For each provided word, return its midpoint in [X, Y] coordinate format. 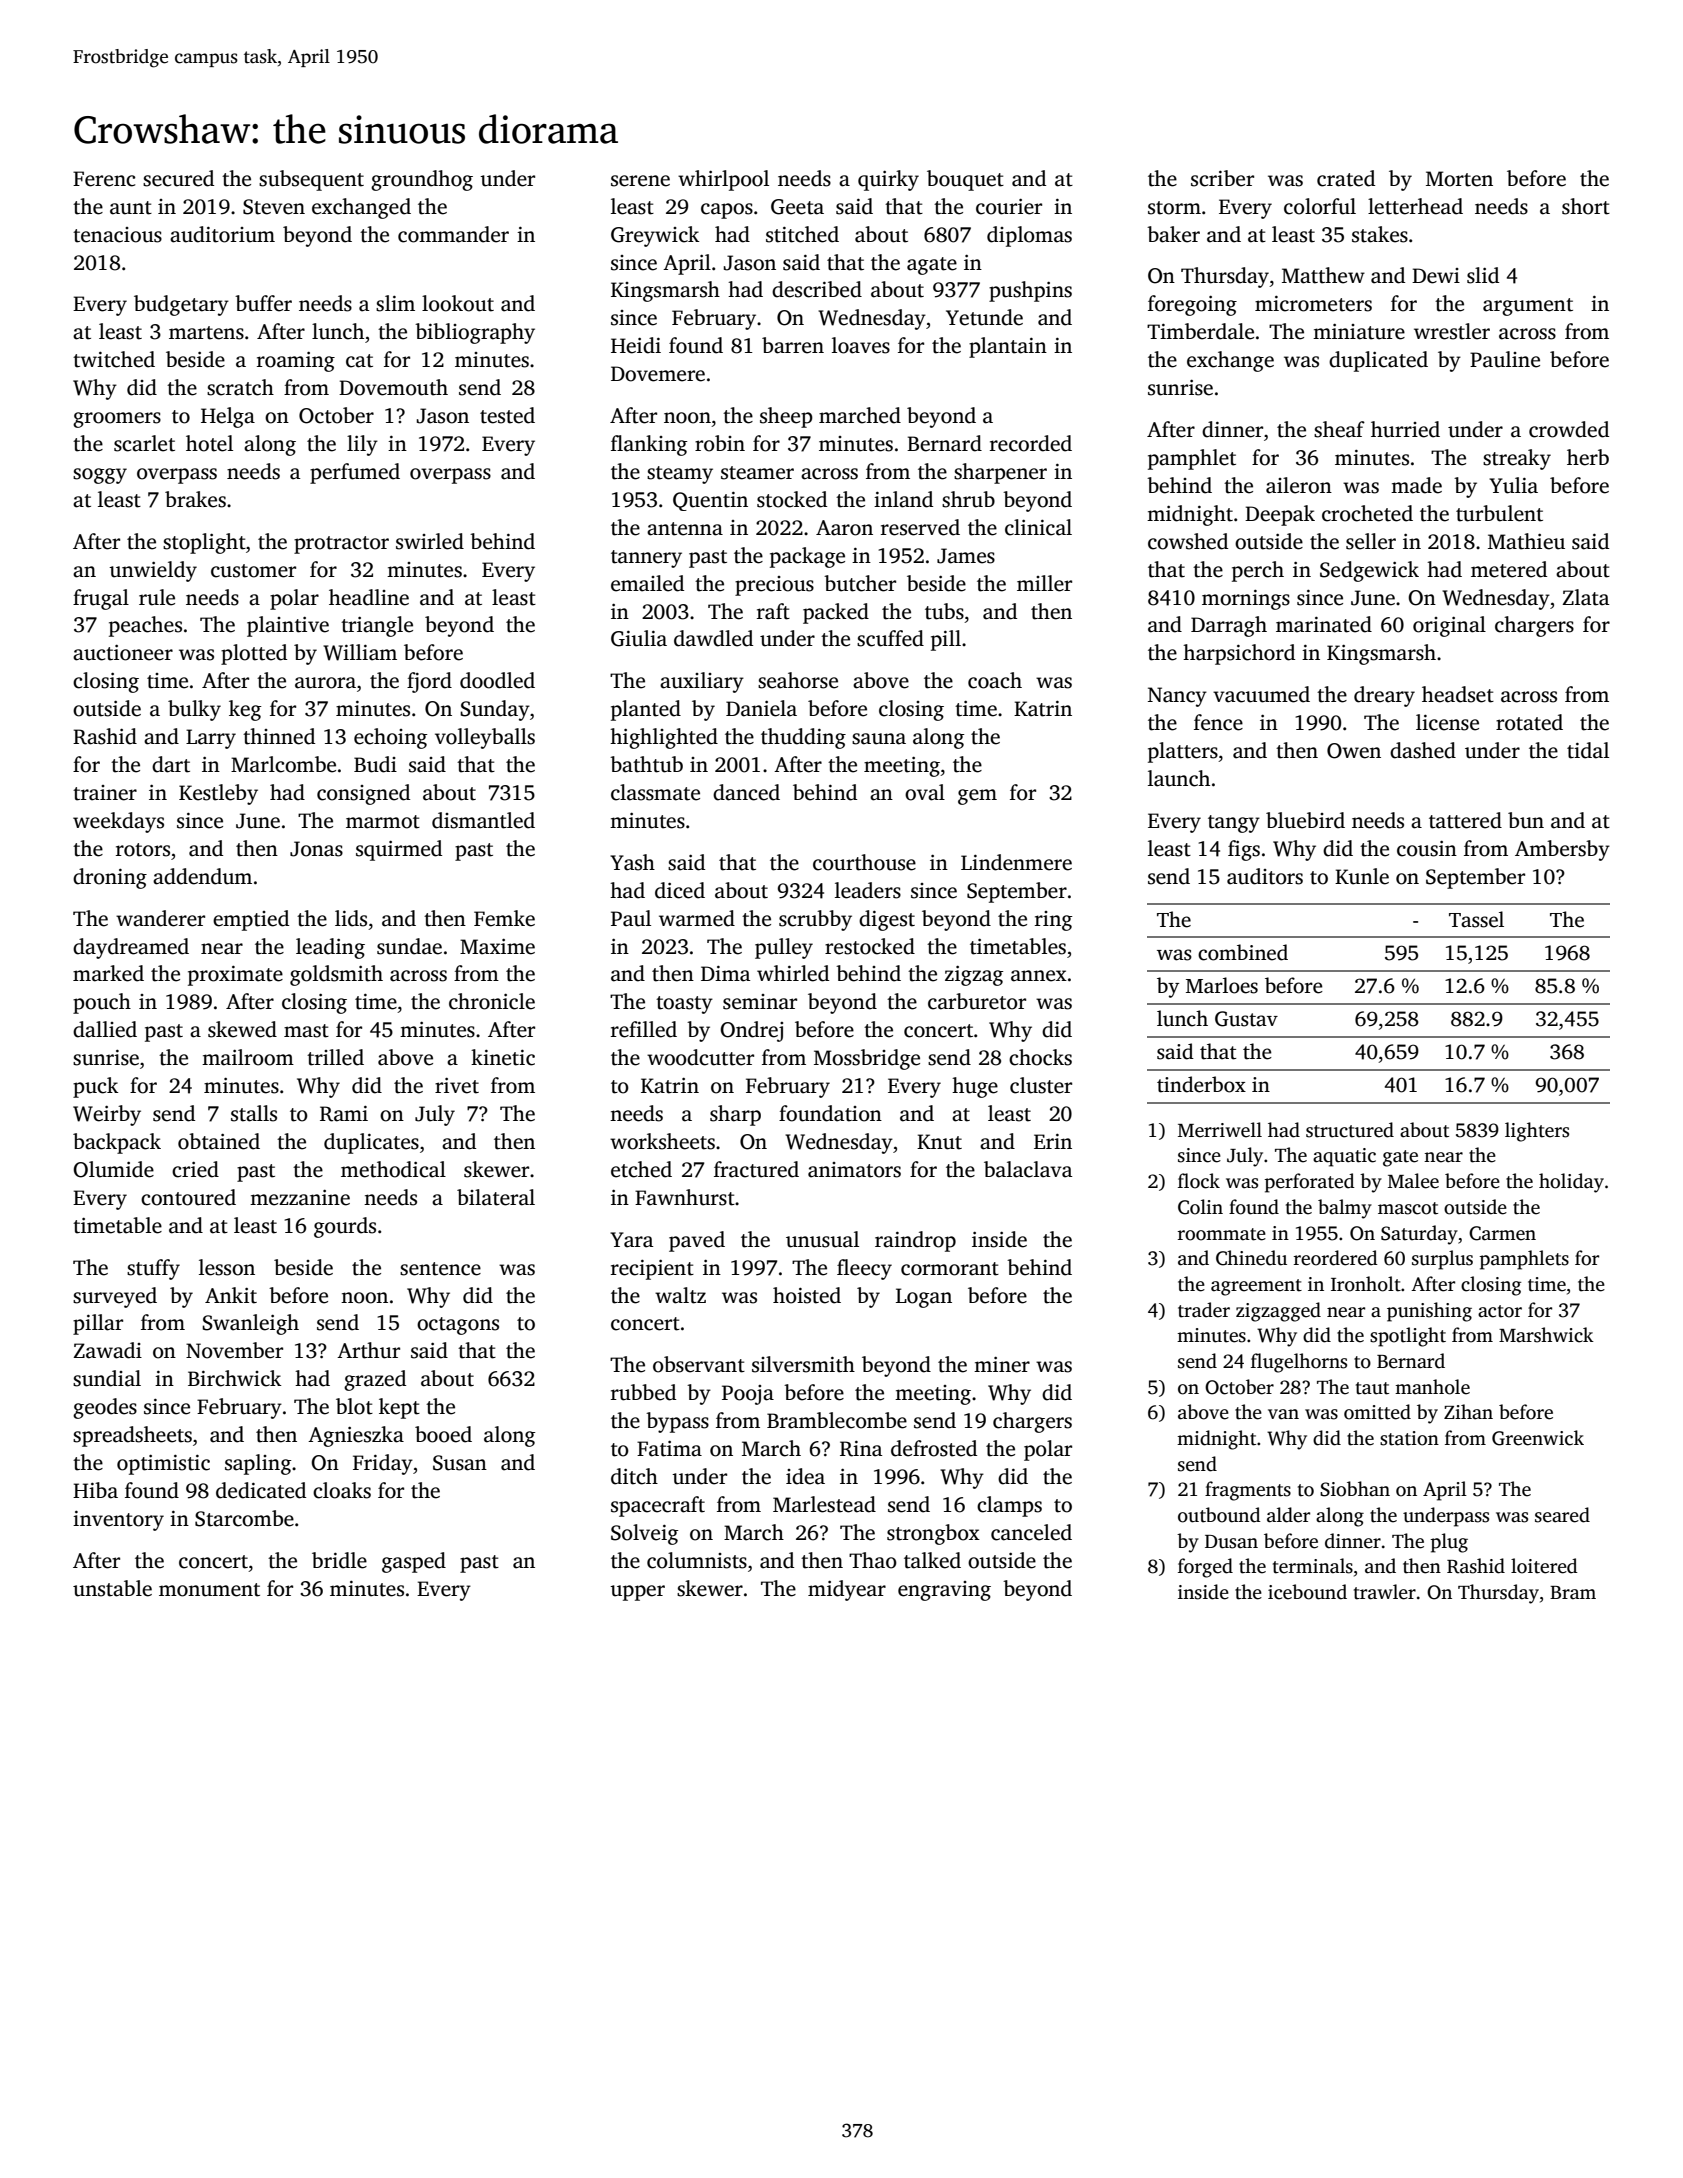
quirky [888, 180]
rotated [1529, 722]
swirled [430, 541]
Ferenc [104, 179]
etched [641, 1169]
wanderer [160, 918]
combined [1243, 952]
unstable [112, 1588]
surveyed [115, 1297]
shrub [968, 499]
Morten [1459, 179]
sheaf [1339, 429]
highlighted [664, 738]
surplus [1442, 1260]
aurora [325, 683]
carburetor [977, 1001]
